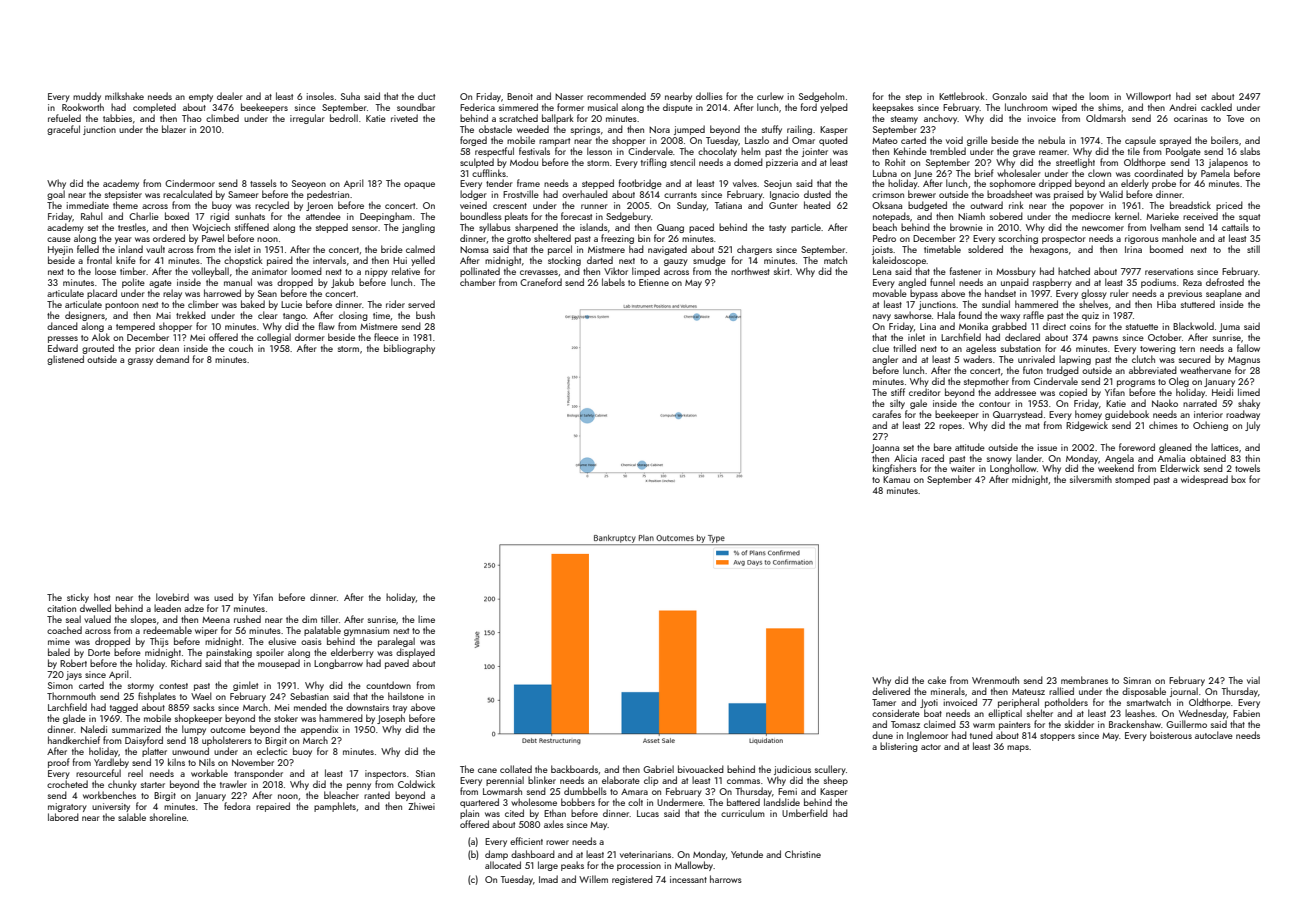 This screenshot has height=924, width=1308. I want to click on harrows, so click(726, 879).
